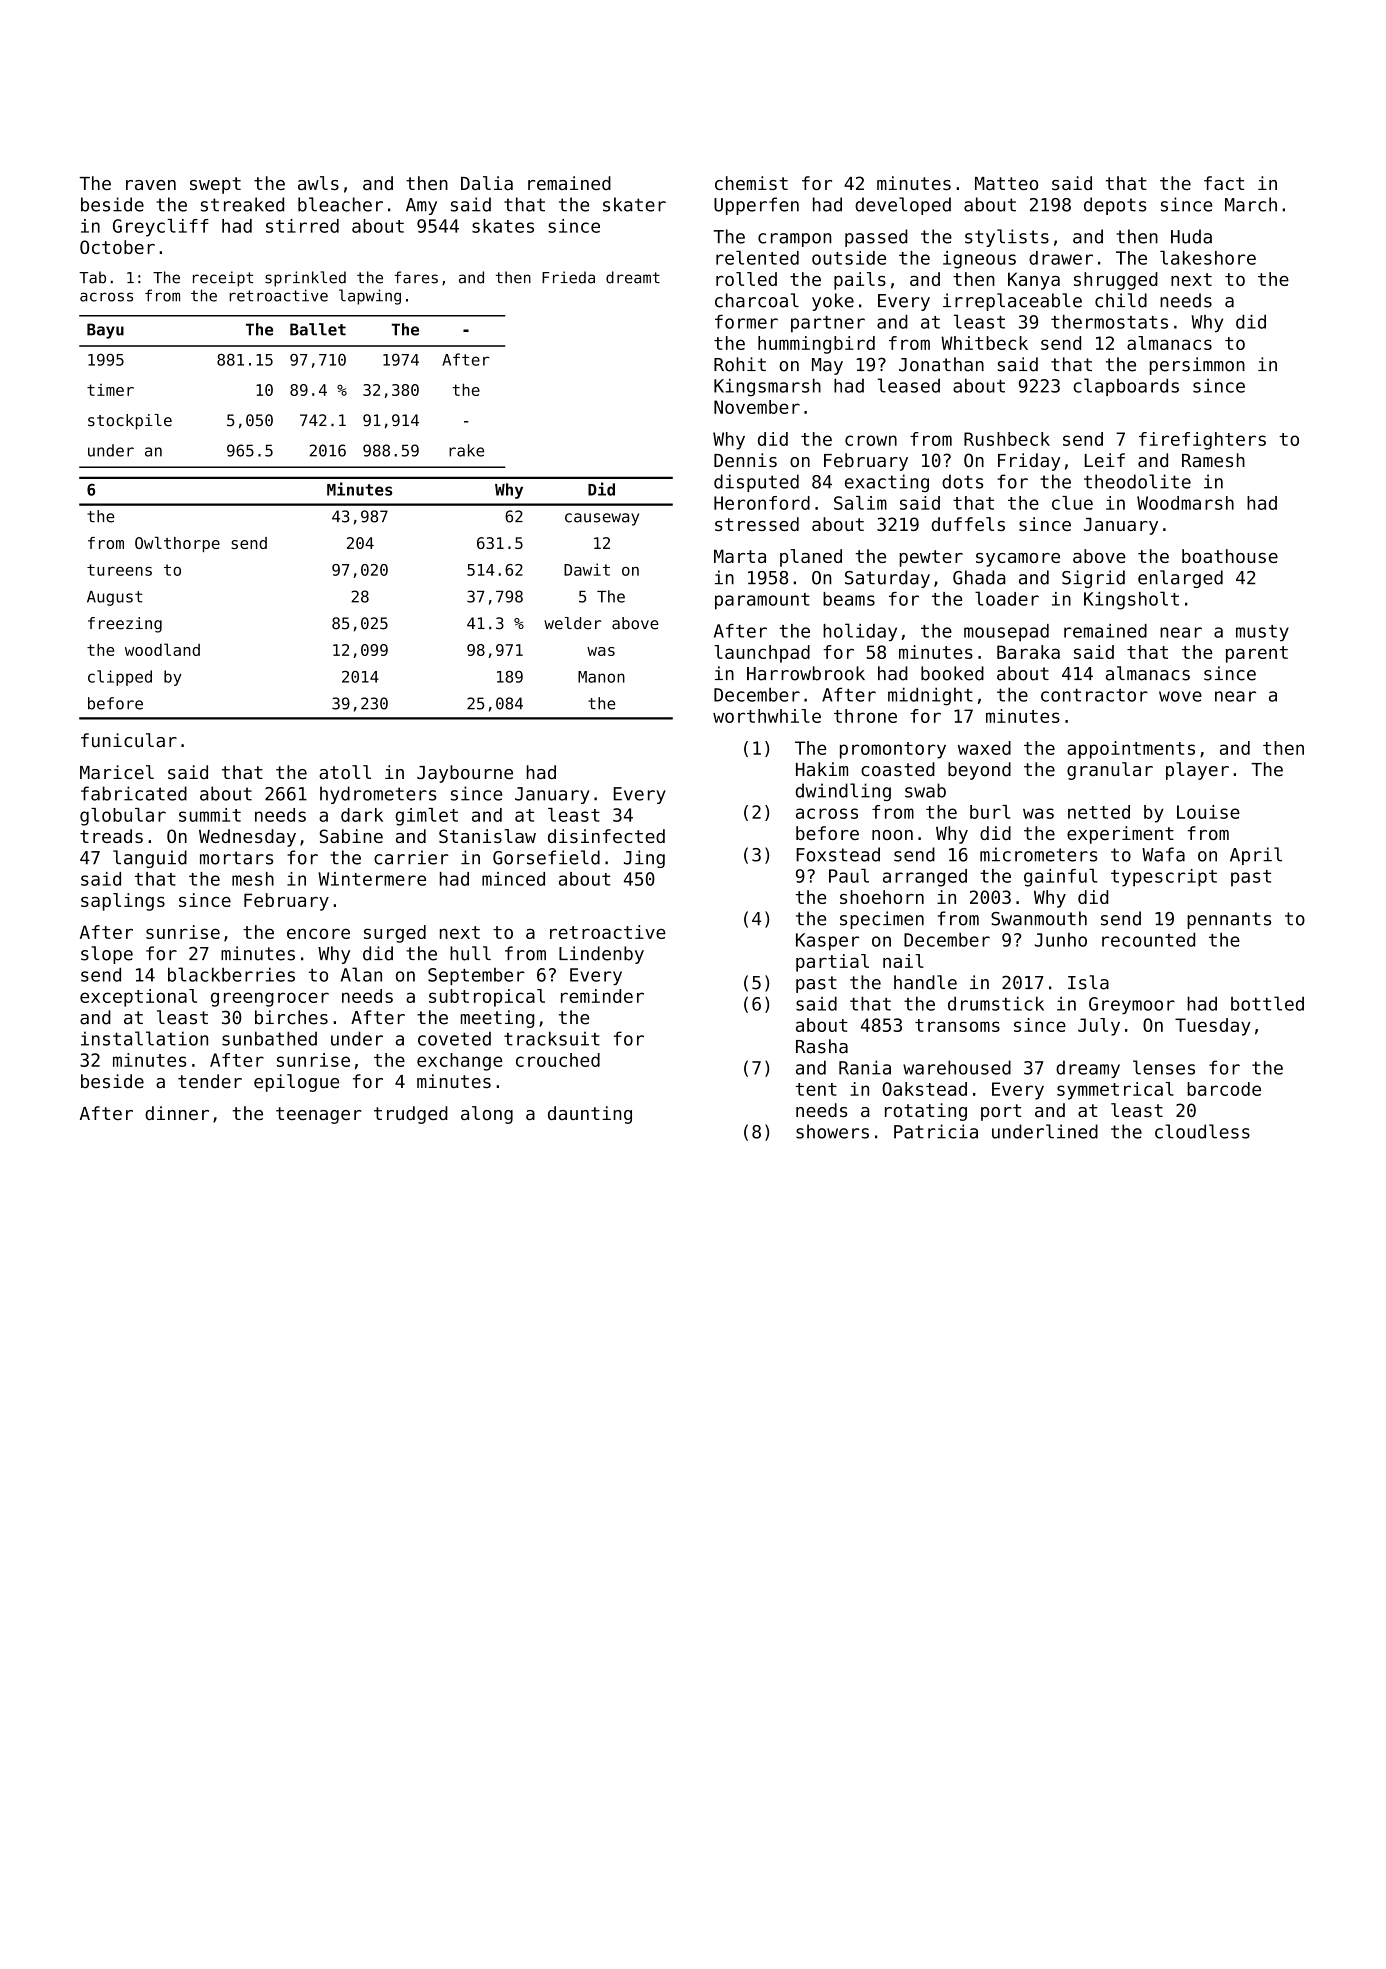  I want to click on rake, so click(466, 450).
